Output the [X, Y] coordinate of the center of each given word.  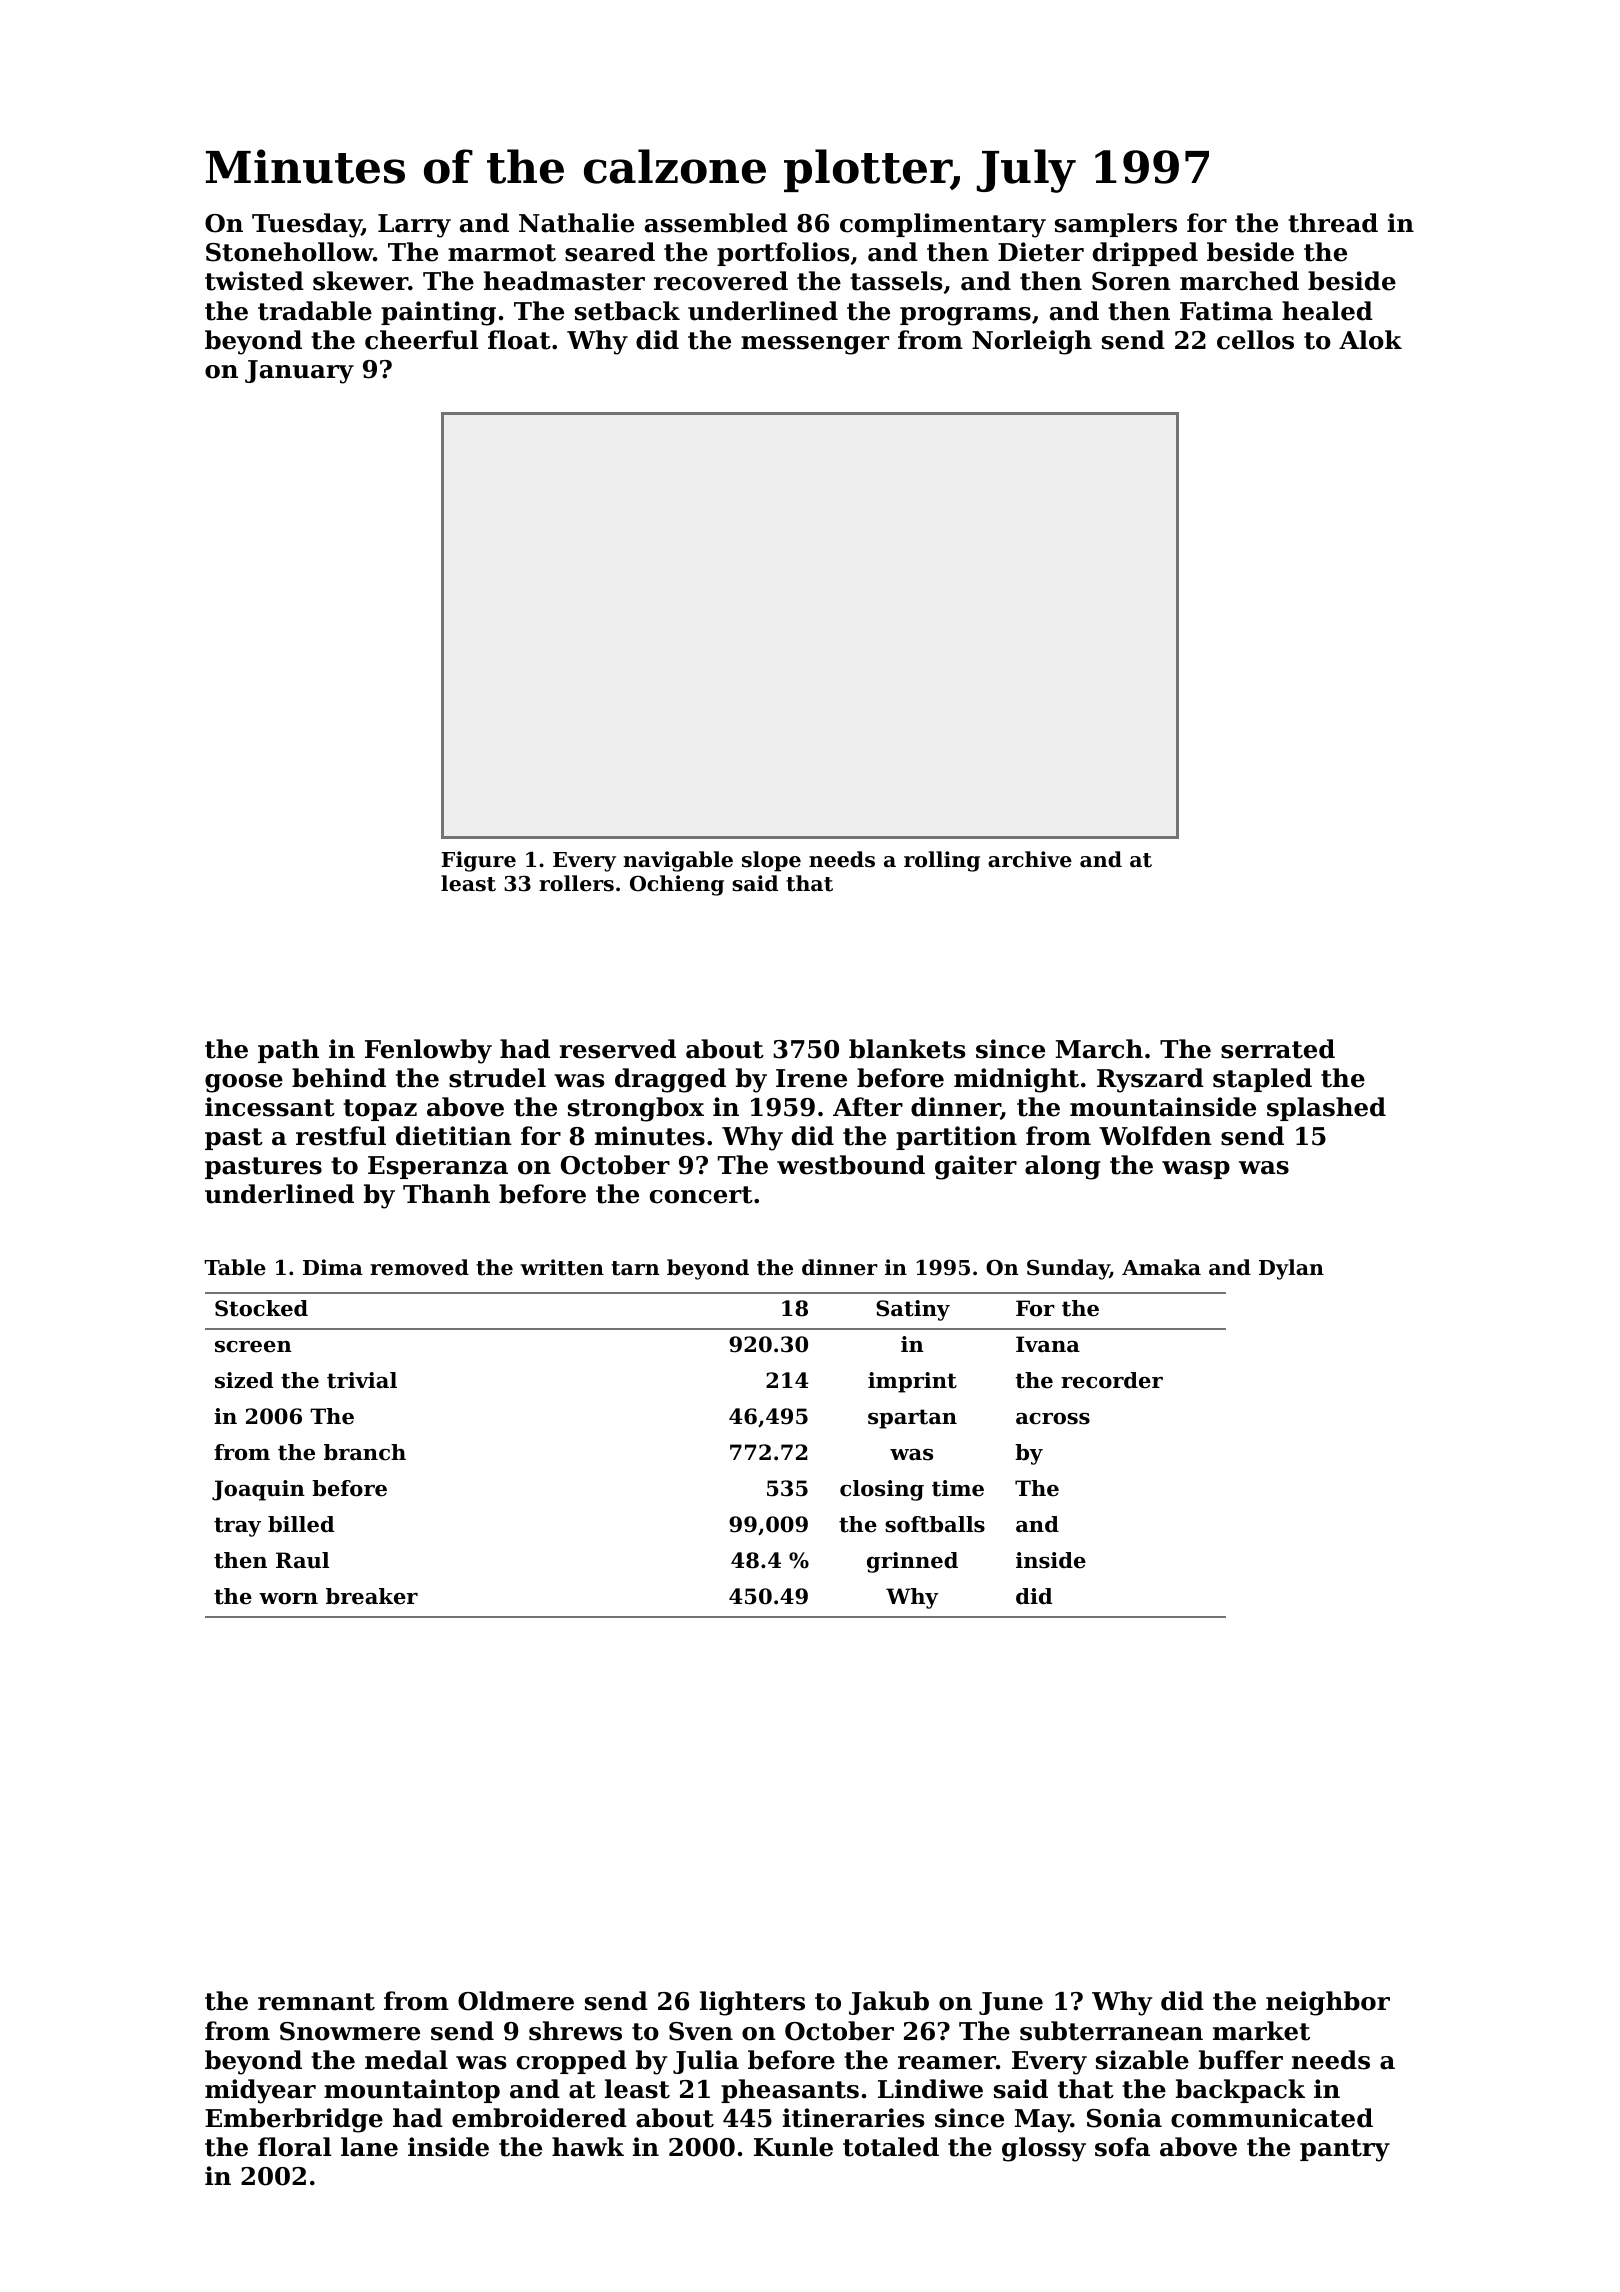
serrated [1278, 1049]
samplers [1116, 225]
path [288, 1051]
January [299, 372]
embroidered [539, 2118]
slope [771, 861]
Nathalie [576, 223]
